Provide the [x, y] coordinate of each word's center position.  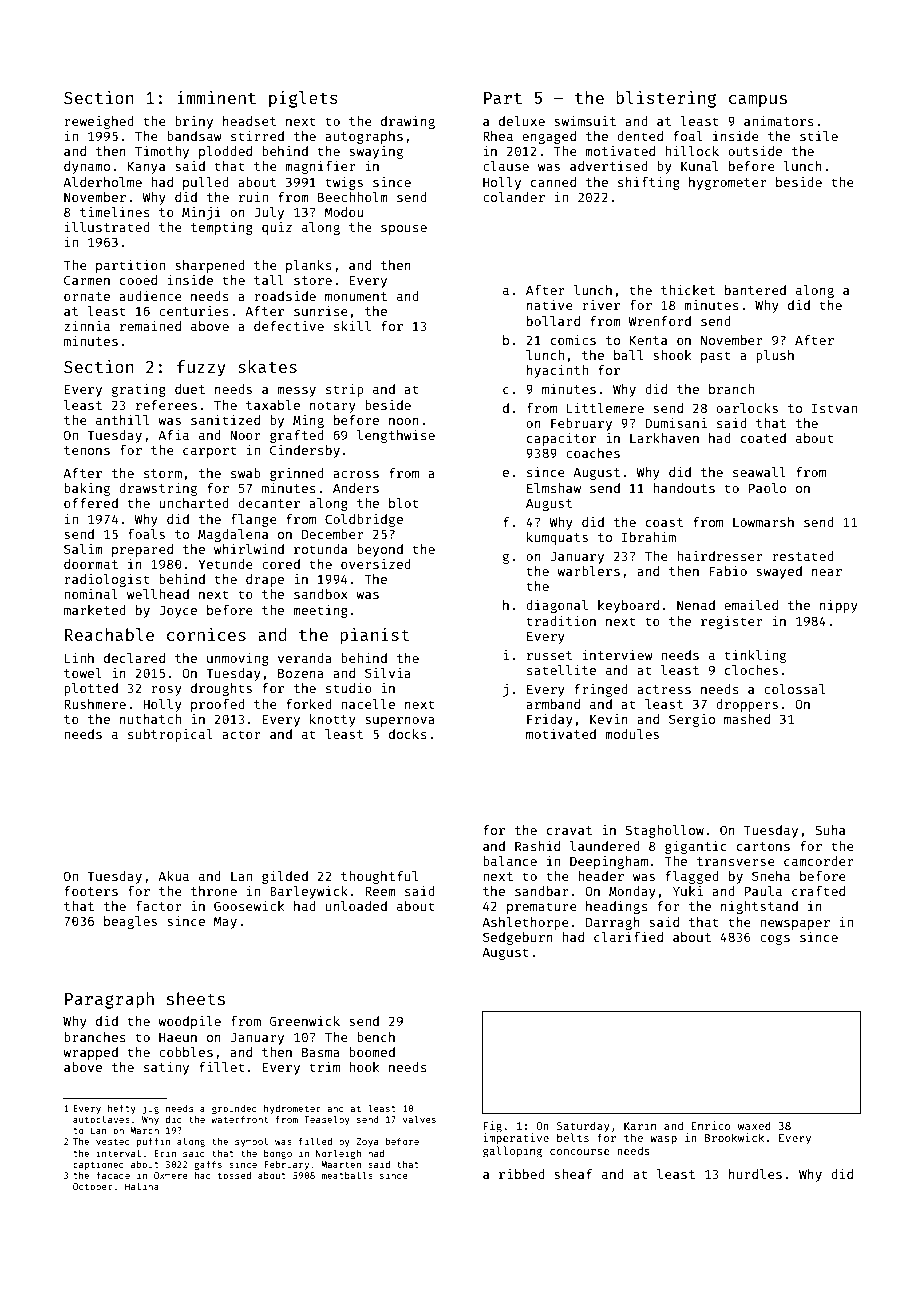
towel [83, 673]
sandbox [321, 594]
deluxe [522, 121]
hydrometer [292, 1109]
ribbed [522, 1174]
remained [150, 326]
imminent [216, 97]
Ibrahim [649, 537]
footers [91, 891]
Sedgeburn [518, 938]
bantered [755, 290]
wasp [663, 1140]
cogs [775, 939]
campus [758, 101]
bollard [553, 321]
